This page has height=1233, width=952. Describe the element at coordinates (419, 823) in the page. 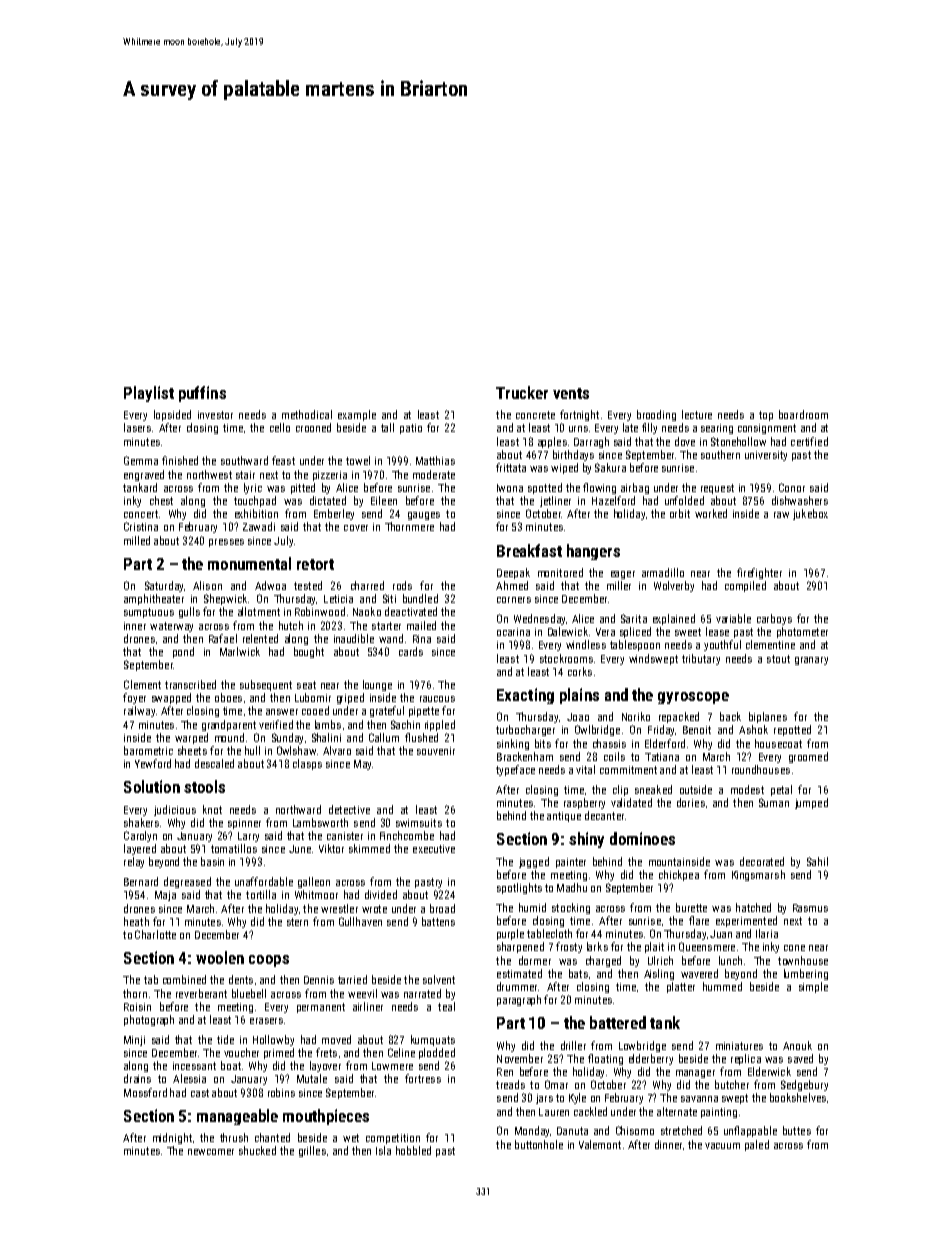

I see `swimsuits` at that location.
